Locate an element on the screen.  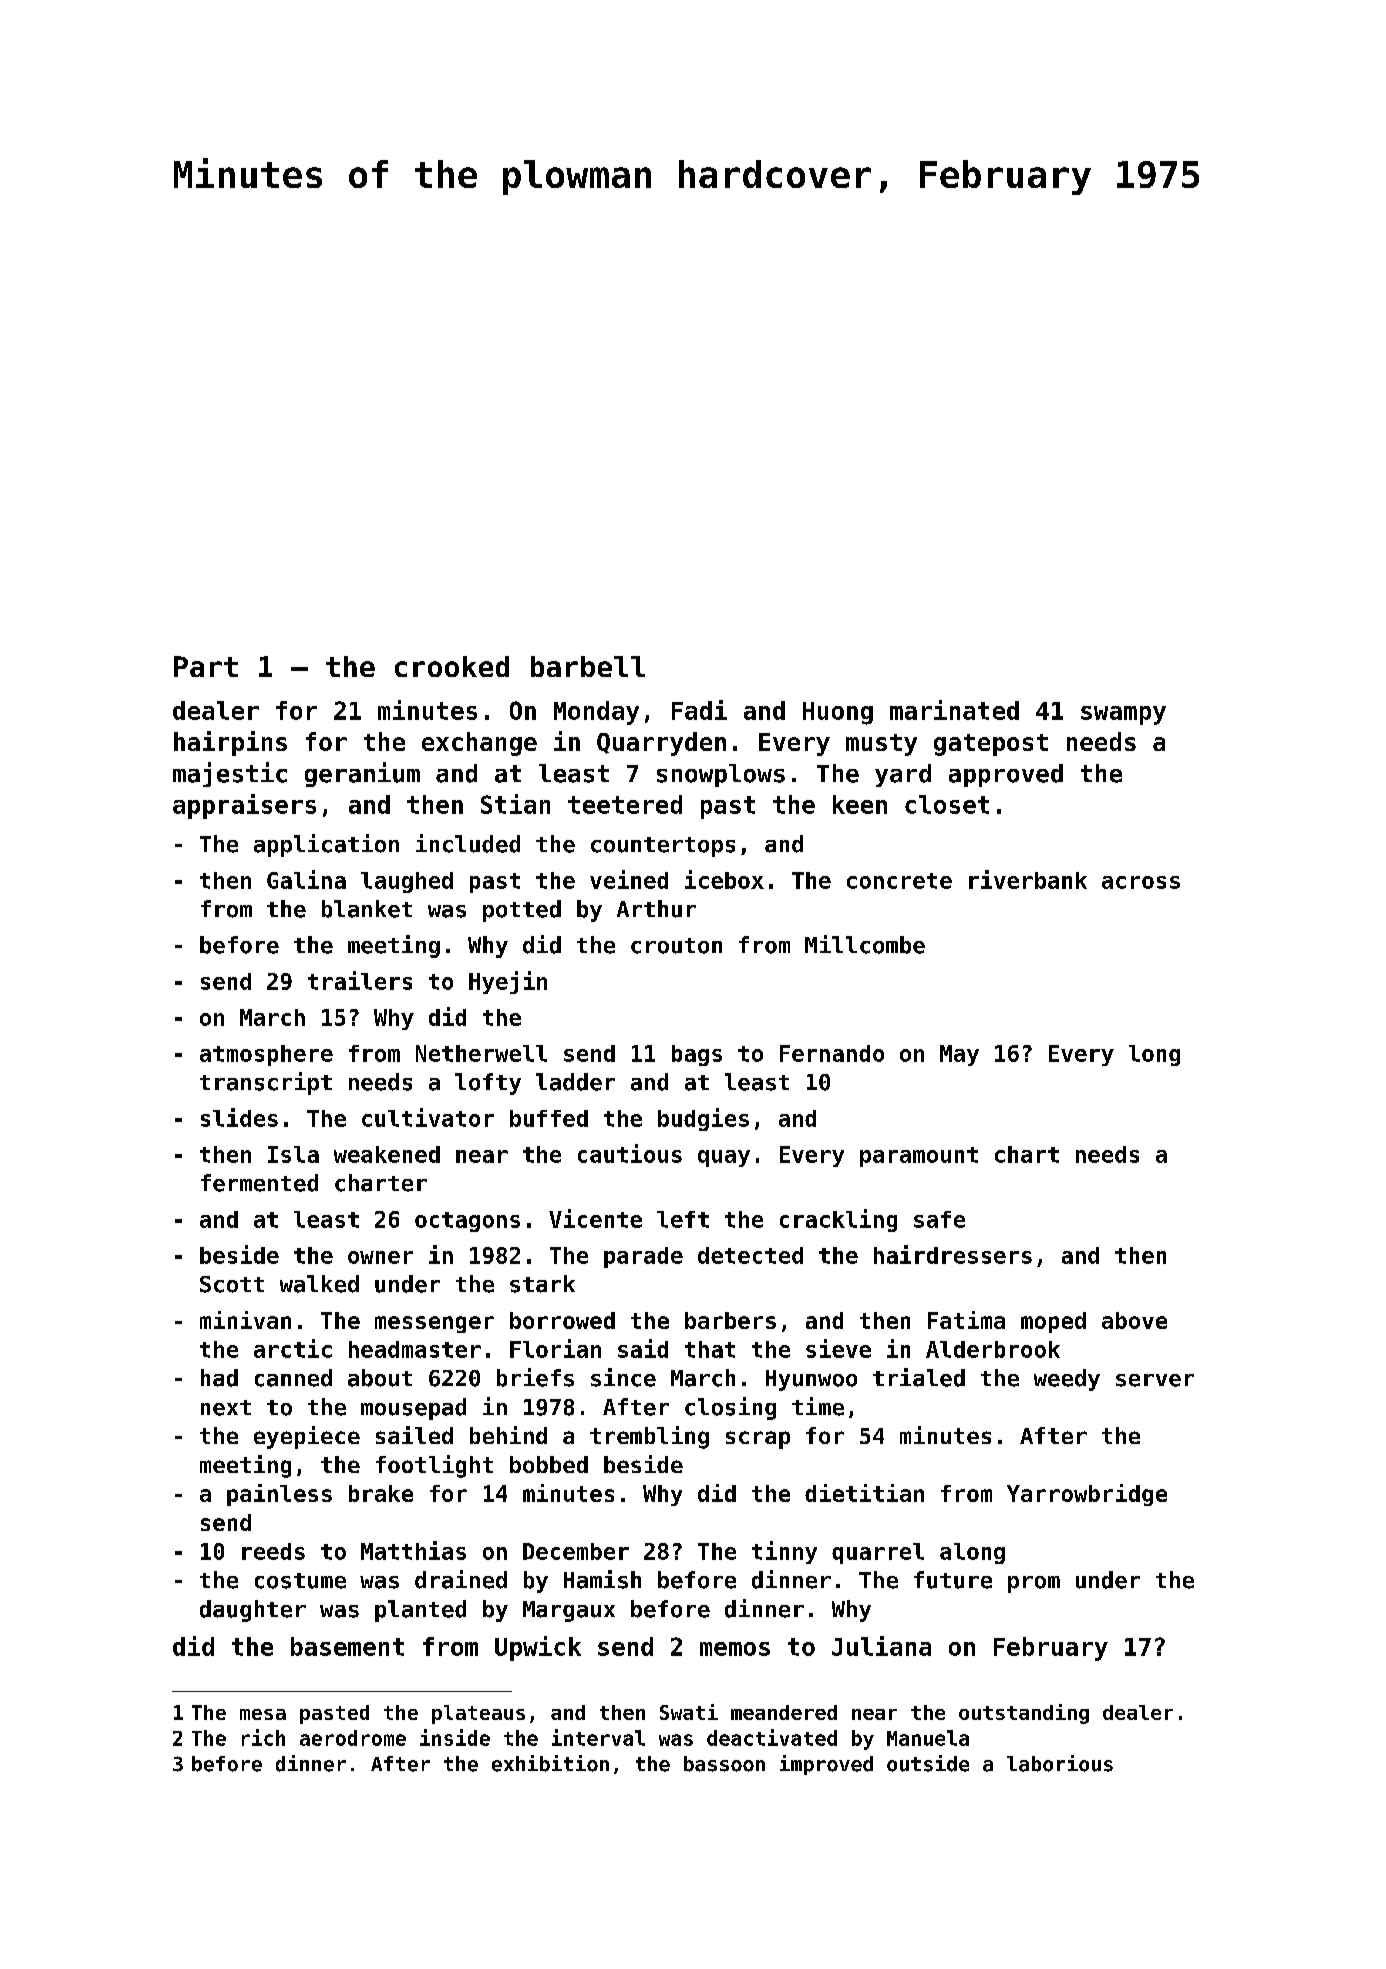
May is located at coordinates (959, 1055).
